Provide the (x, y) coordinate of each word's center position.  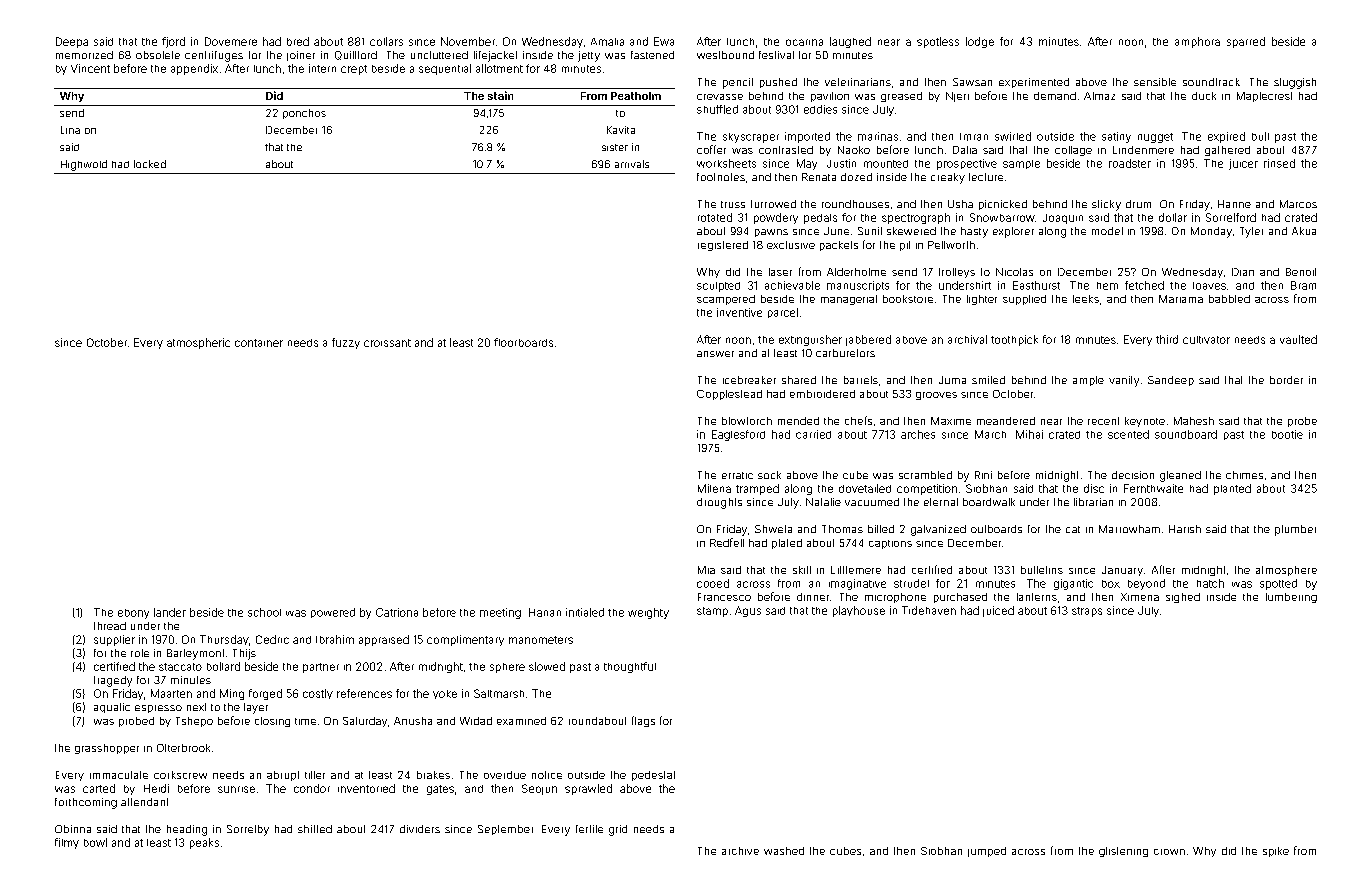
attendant (144, 802)
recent (1103, 421)
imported (807, 137)
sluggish (1295, 83)
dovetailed (865, 488)
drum (1138, 204)
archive (740, 851)
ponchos (304, 114)
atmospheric (198, 343)
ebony (133, 614)
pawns (771, 233)
